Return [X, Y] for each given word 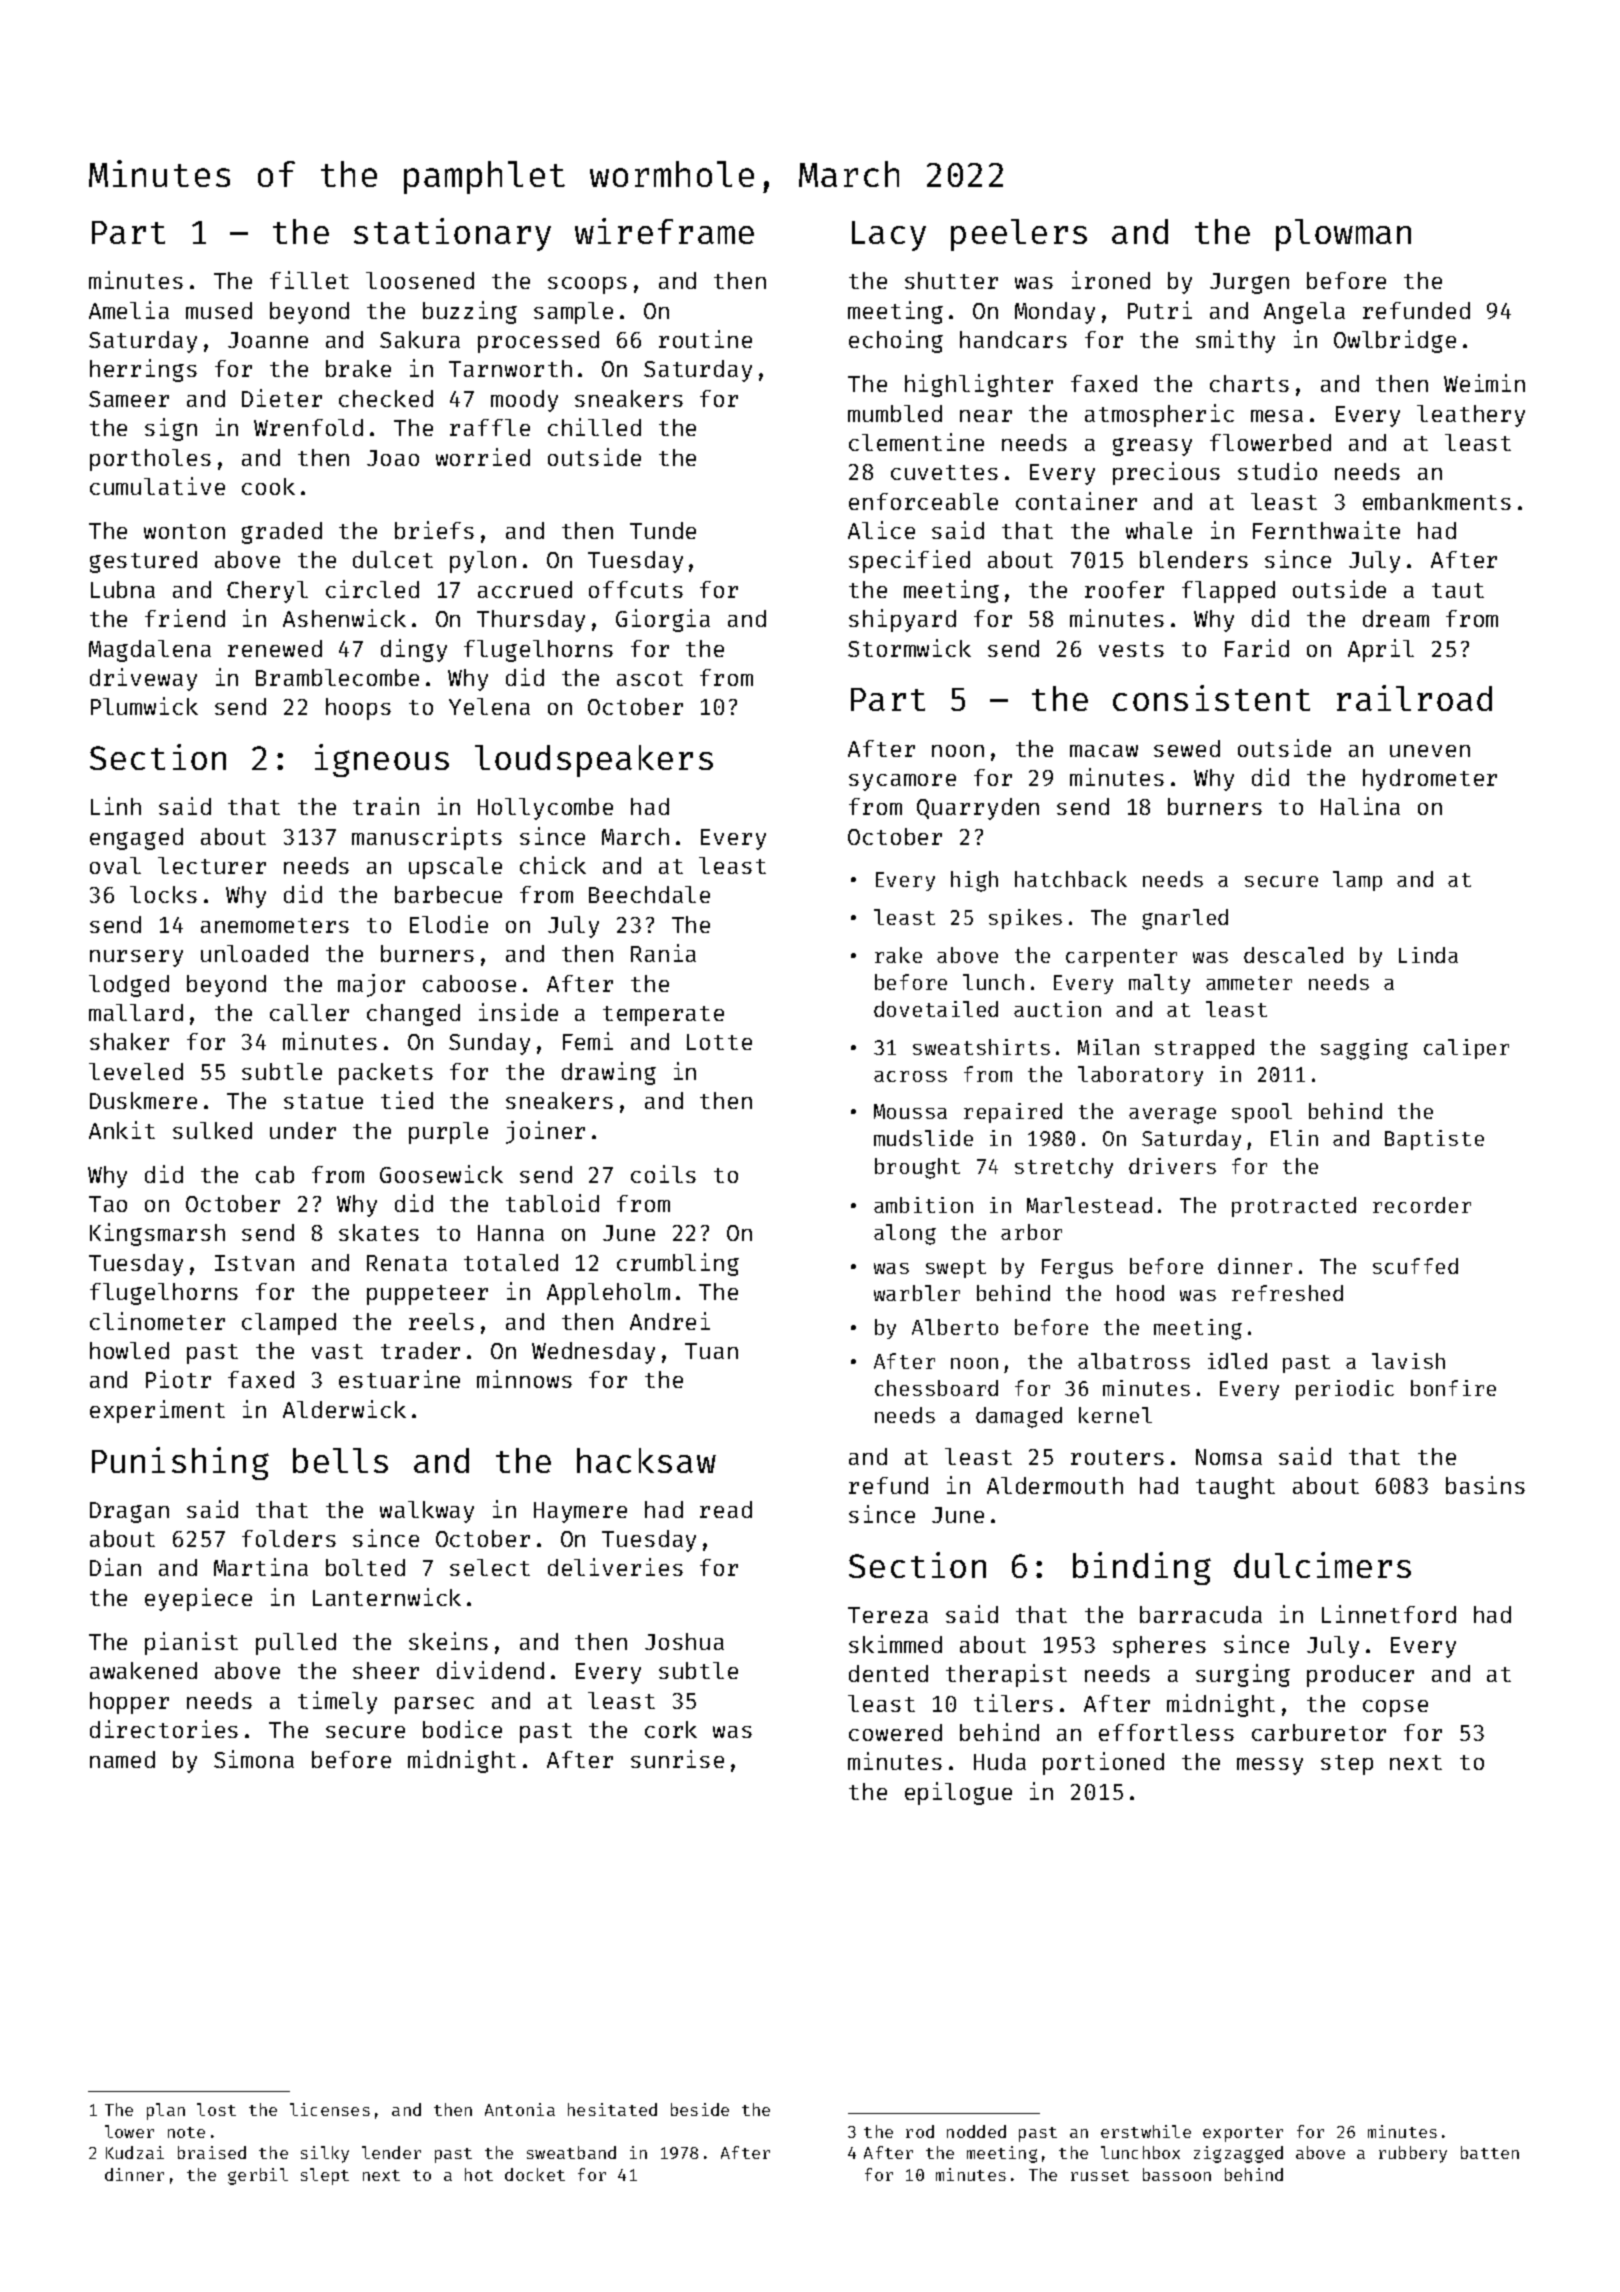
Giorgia [663, 620]
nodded [976, 2131]
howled [129, 1350]
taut [1458, 590]
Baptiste [1434, 1140]
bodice [462, 1729]
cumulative [157, 486]
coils [663, 1174]
